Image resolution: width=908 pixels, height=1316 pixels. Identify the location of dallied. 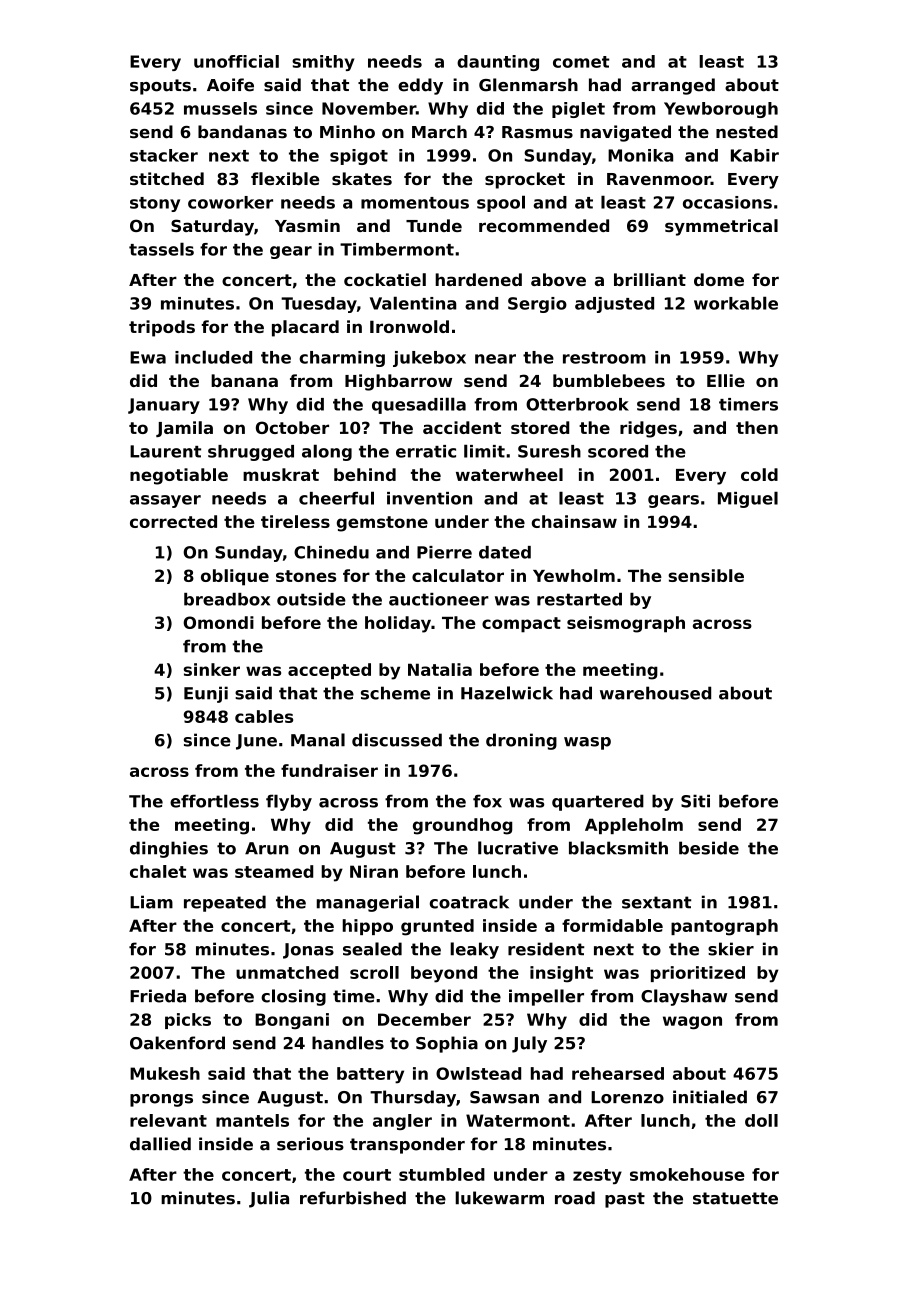
(160, 1144).
